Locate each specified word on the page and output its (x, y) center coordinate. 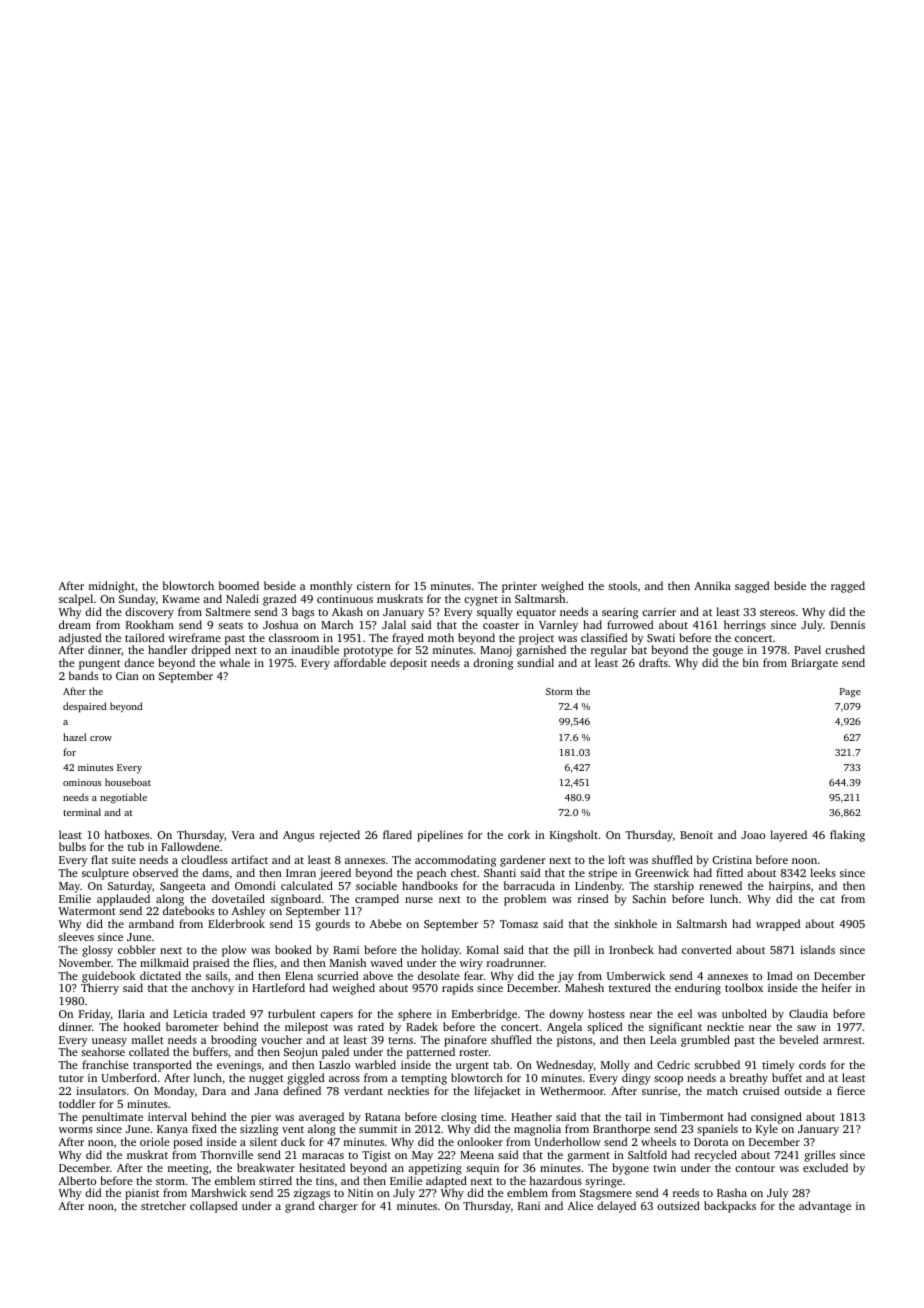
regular (609, 651)
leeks (823, 872)
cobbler (137, 949)
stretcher (163, 1205)
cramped (377, 900)
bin (751, 662)
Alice (580, 1205)
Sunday (137, 600)
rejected (340, 836)
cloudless (204, 859)
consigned (776, 1118)
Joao (753, 835)
